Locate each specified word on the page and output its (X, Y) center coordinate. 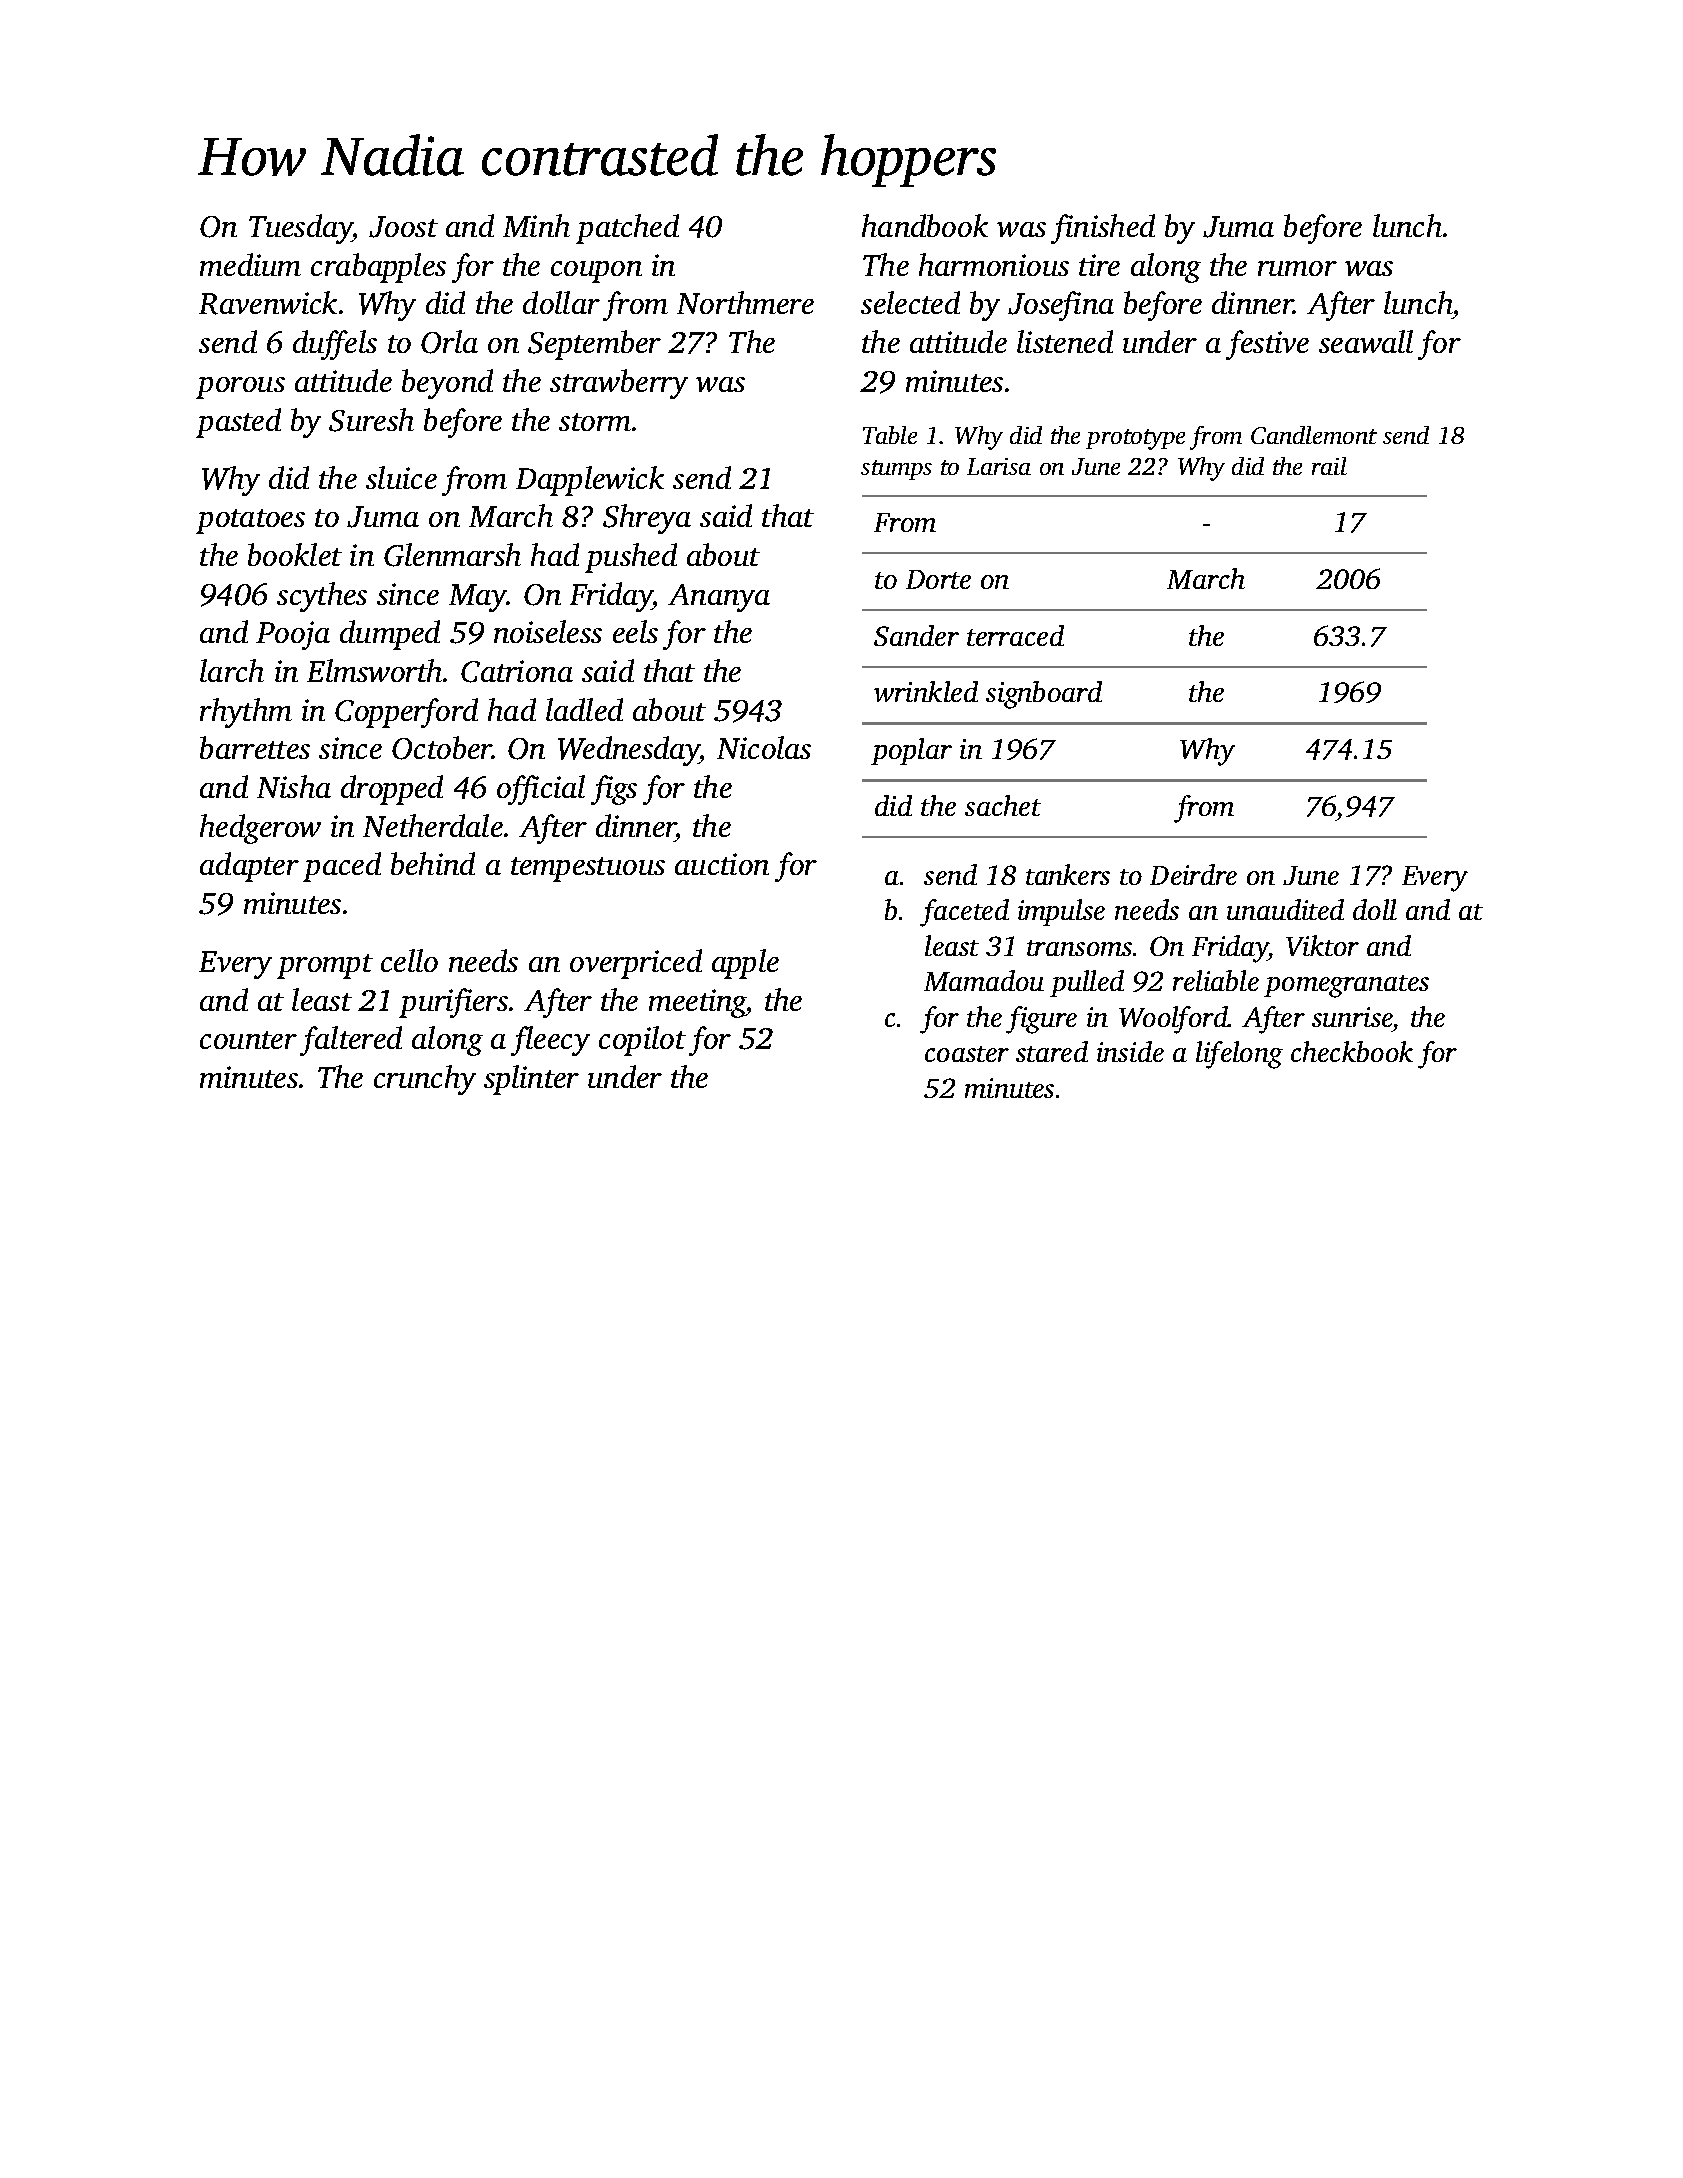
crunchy (425, 1080)
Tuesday (301, 229)
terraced (1015, 635)
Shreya (647, 519)
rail (1329, 466)
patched (627, 229)
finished (1103, 229)
